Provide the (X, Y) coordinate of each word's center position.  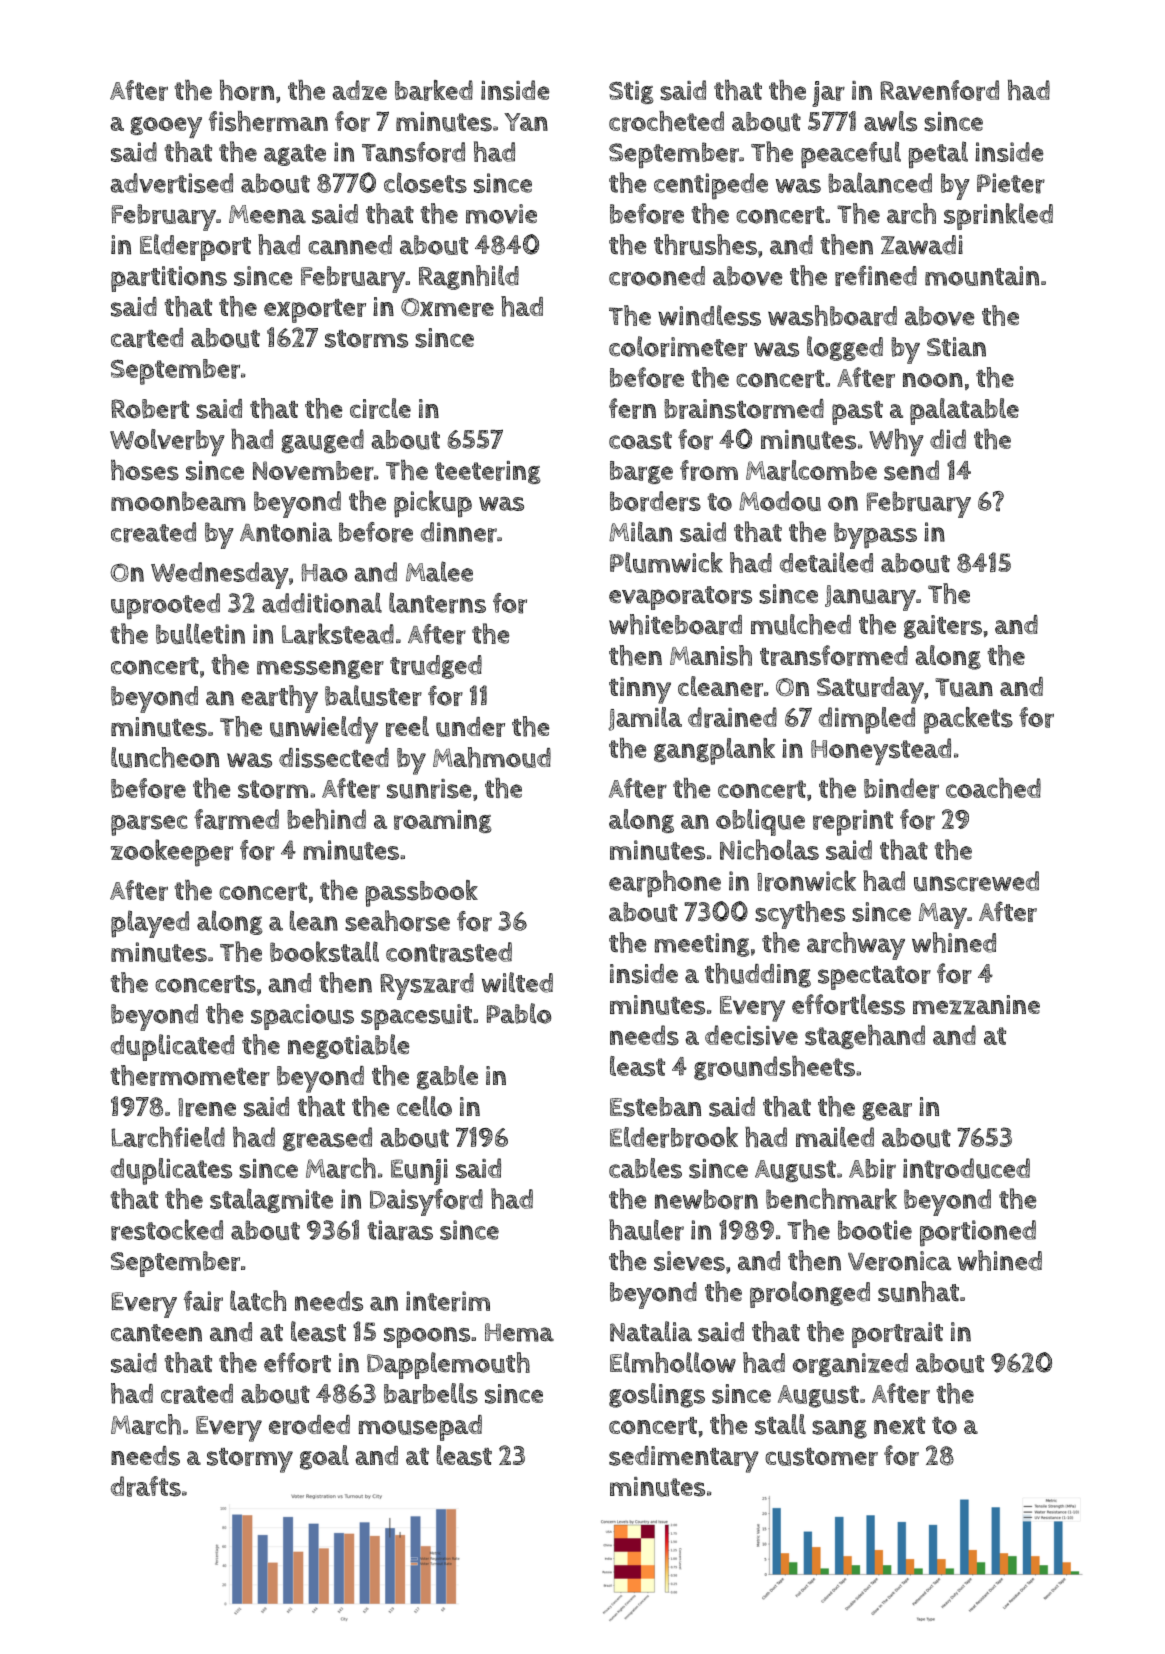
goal (324, 1457)
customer (821, 1457)
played (150, 924)
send (911, 470)
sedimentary (684, 1459)
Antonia (286, 532)
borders (655, 501)
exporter (315, 311)
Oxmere (447, 307)
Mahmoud (492, 757)
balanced (880, 182)
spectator (874, 977)
